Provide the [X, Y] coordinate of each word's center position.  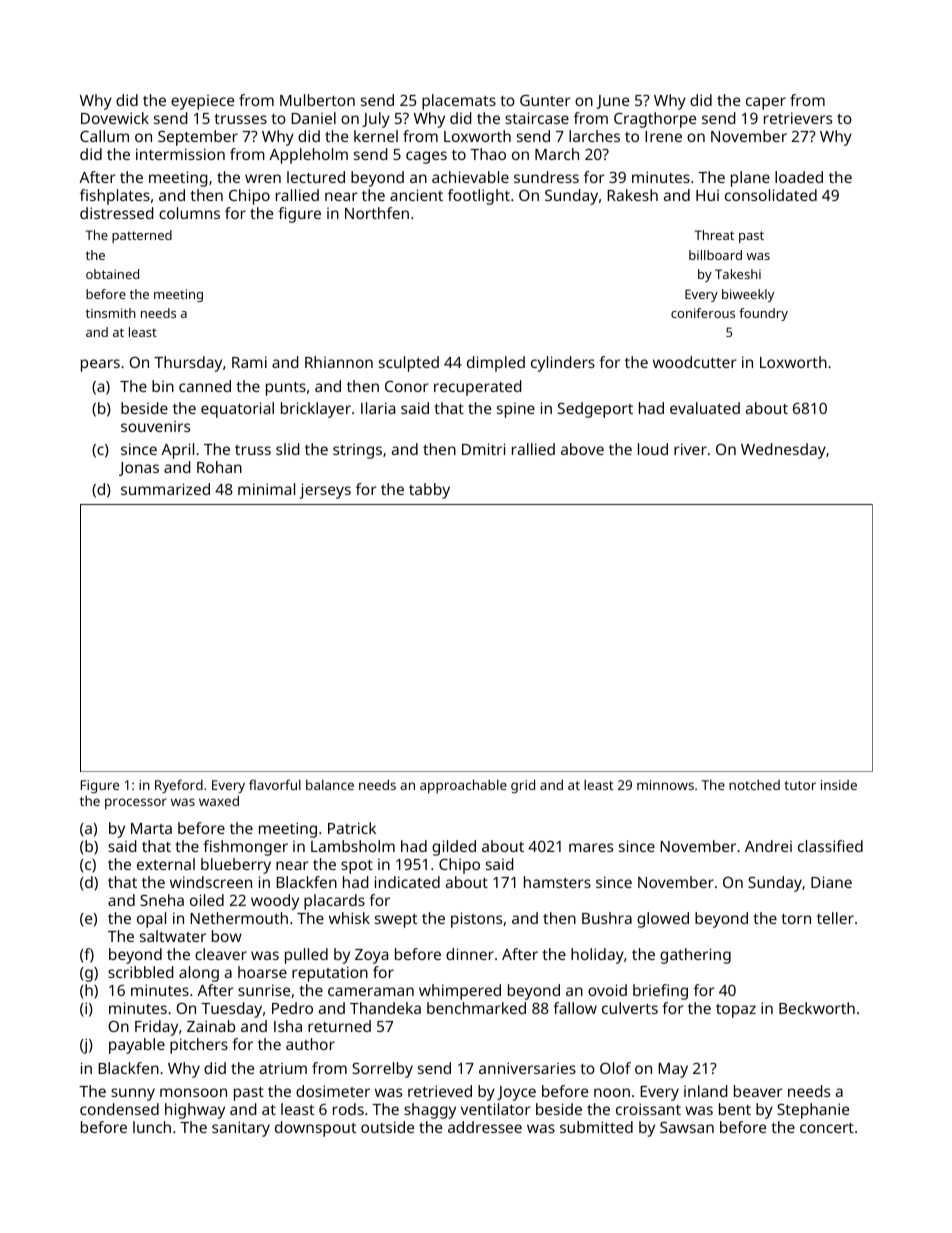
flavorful [275, 784]
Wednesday [783, 451]
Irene [663, 136]
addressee [485, 1127]
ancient [416, 195]
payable [137, 1046]
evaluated [705, 408]
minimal [266, 489]
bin [163, 386]
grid [523, 786]
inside [839, 785]
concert [827, 1128]
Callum [104, 136]
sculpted [409, 364]
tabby [429, 491]
